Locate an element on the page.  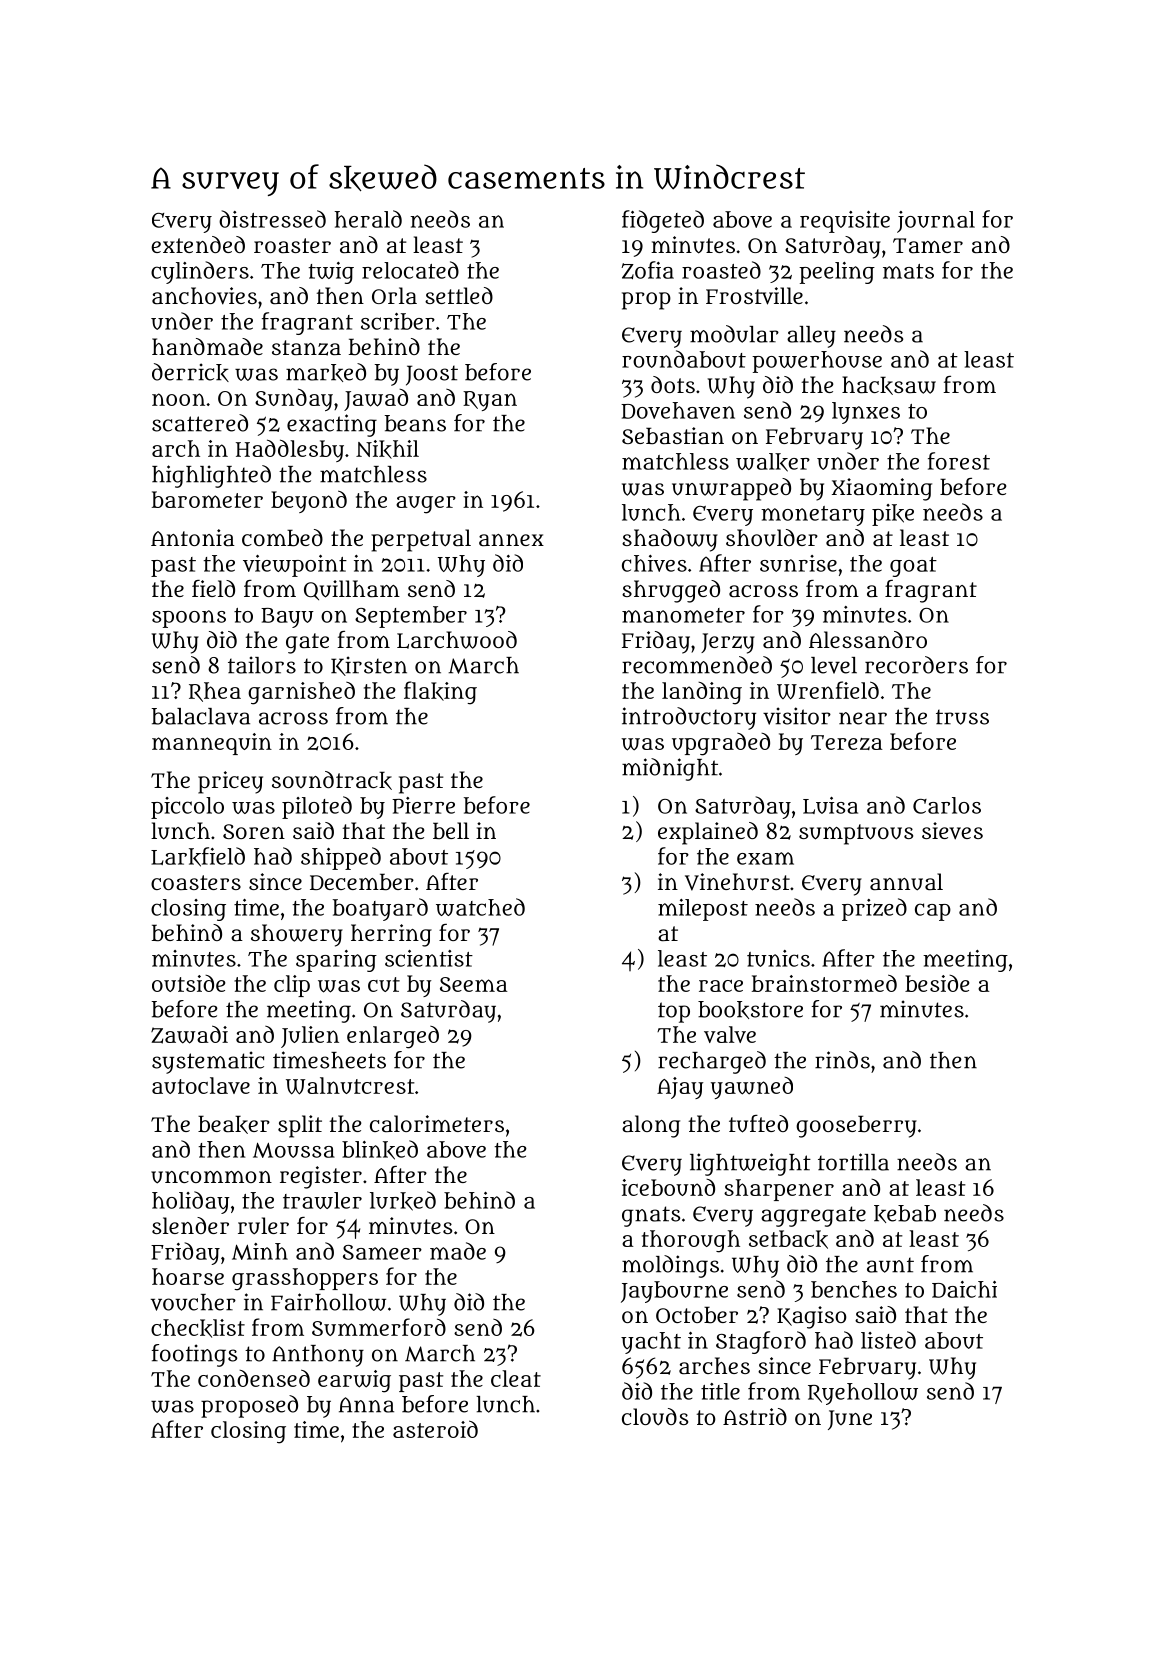
Moussa is located at coordinates (294, 1150).
